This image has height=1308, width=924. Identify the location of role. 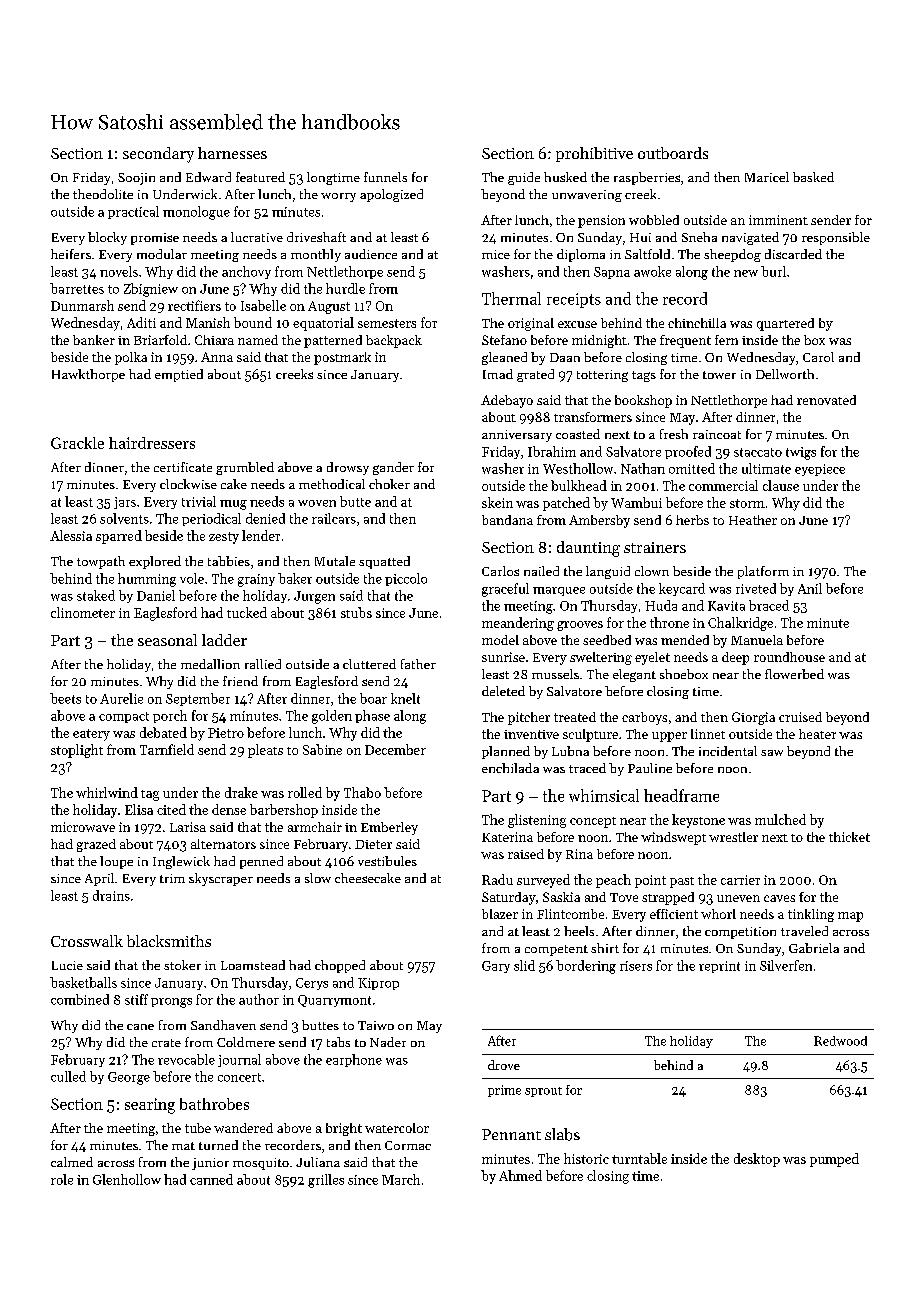
(62, 1179).
